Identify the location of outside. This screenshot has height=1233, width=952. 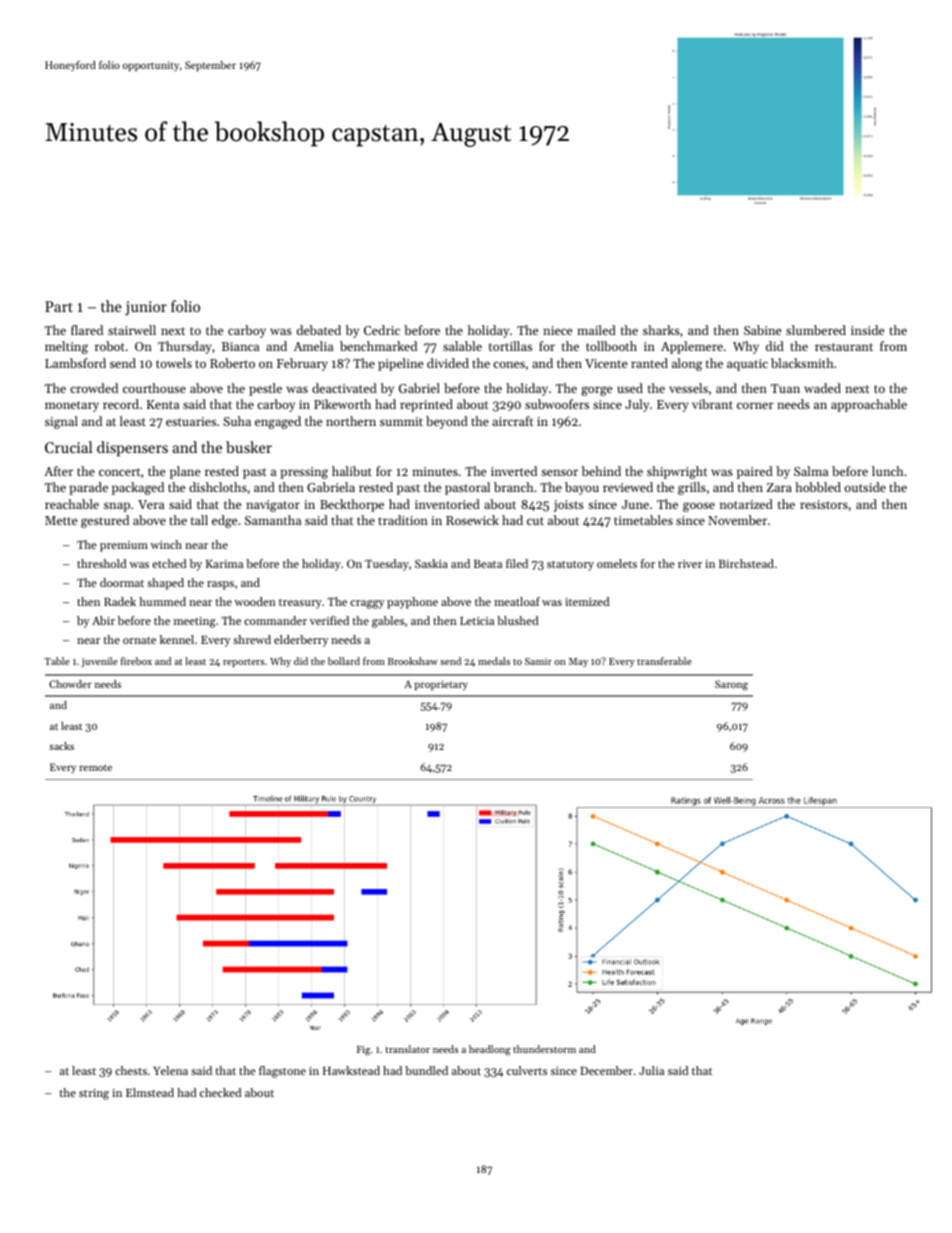
(865, 487).
